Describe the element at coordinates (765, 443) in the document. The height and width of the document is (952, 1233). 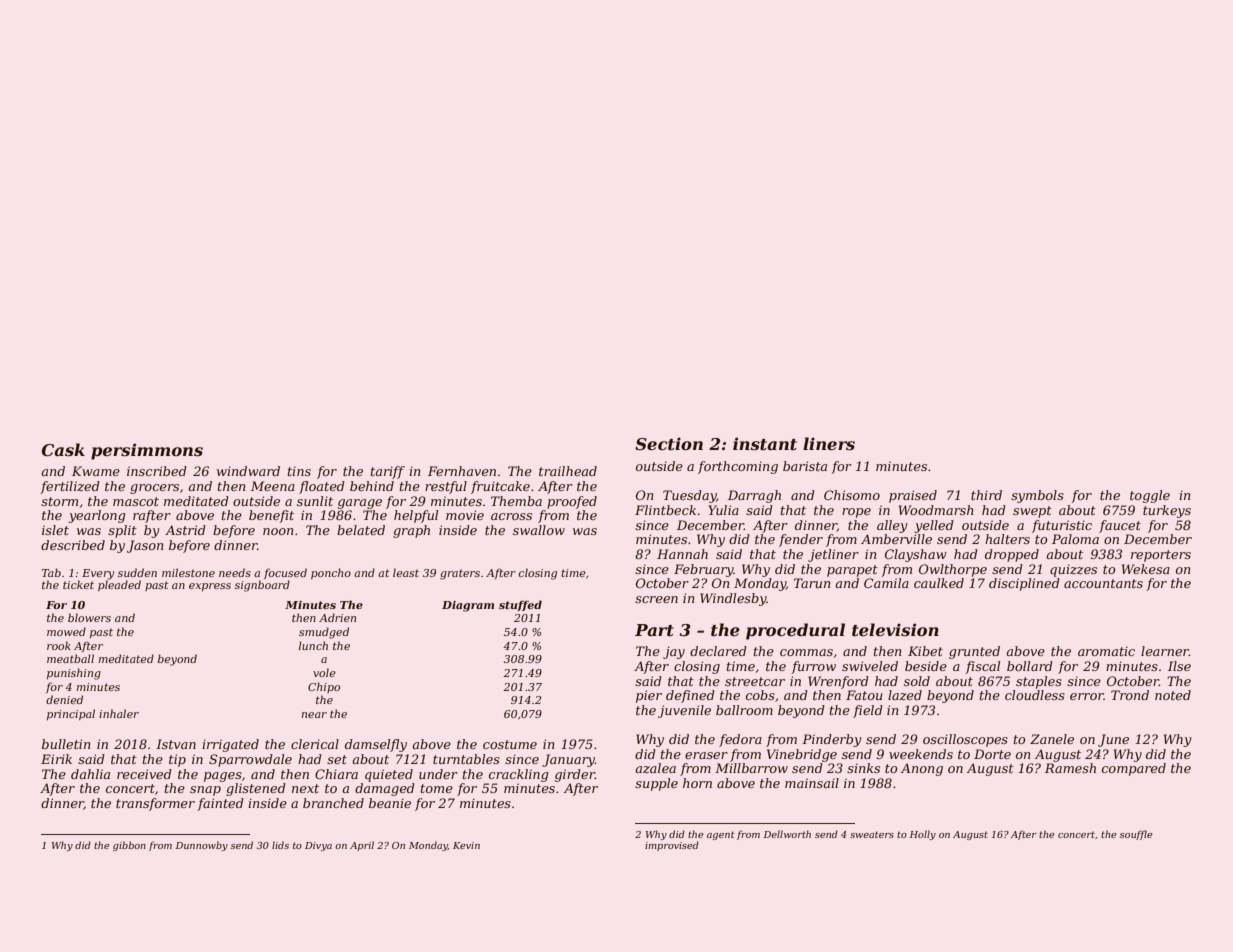
I see `instant` at that location.
